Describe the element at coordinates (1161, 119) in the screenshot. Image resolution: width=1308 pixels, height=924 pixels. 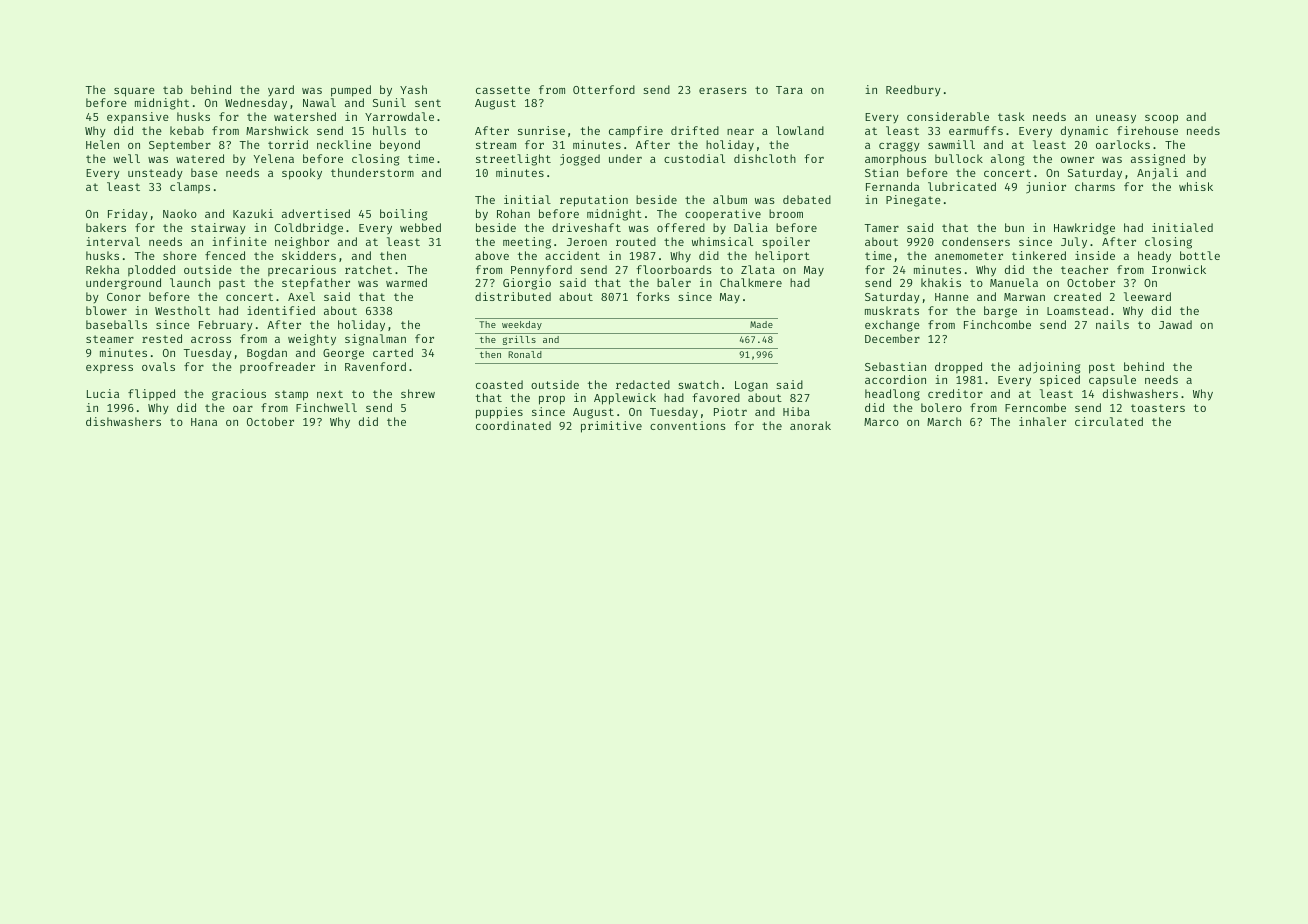
I see `scoop` at that location.
